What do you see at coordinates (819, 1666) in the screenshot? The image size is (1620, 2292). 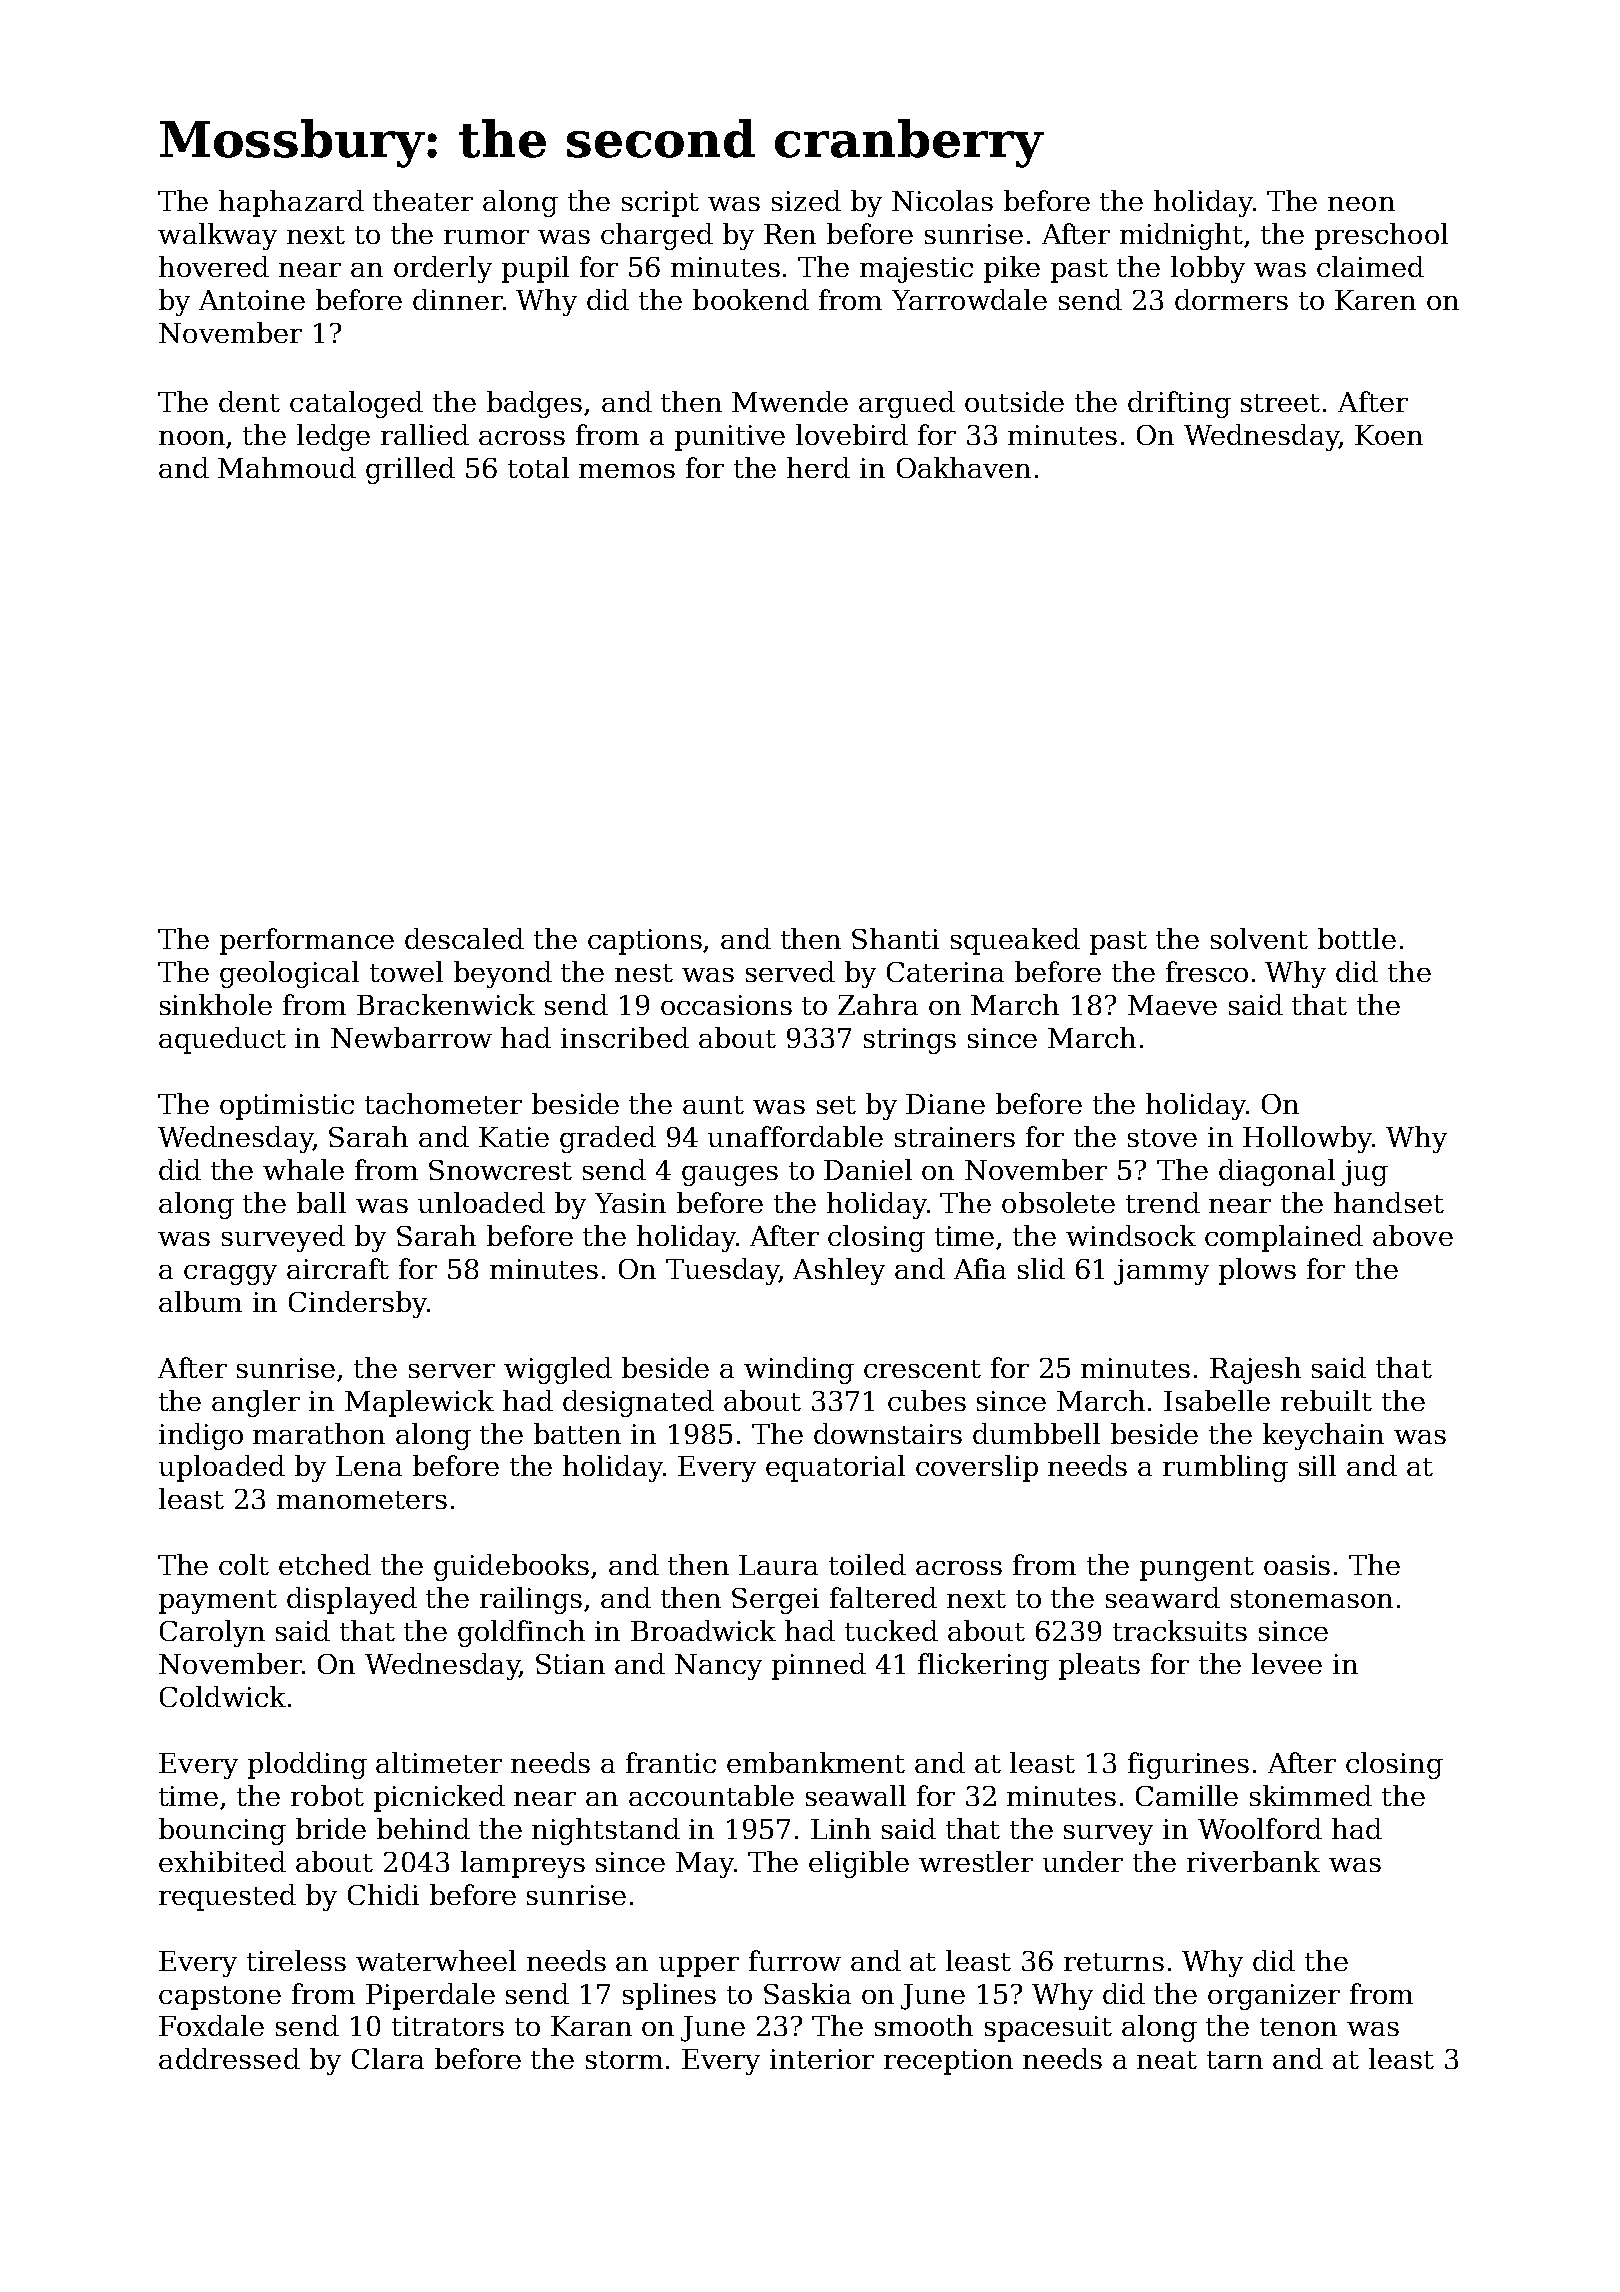 I see `pinned` at bounding box center [819, 1666].
